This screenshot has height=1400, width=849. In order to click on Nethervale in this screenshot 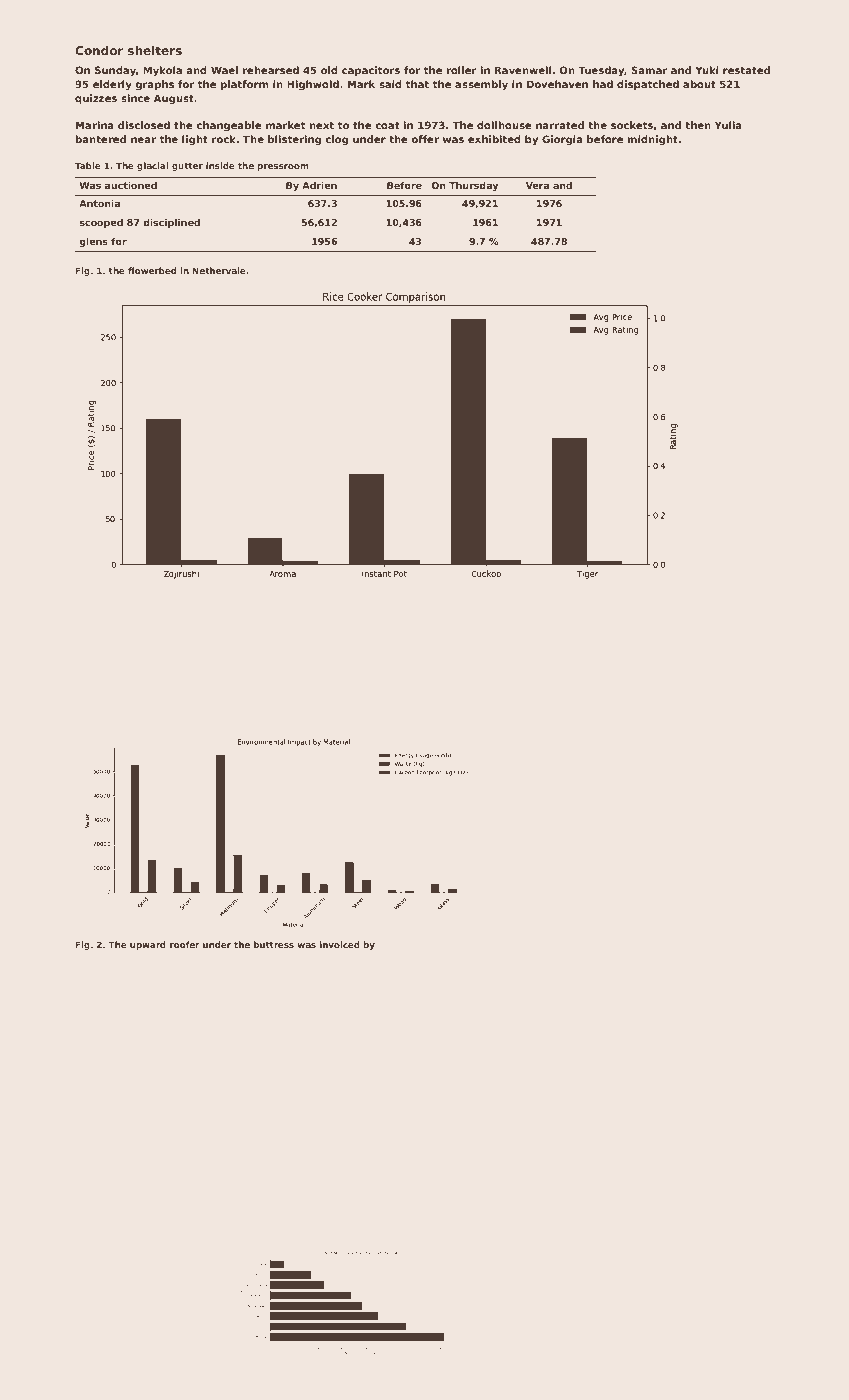, I will do `click(219, 270)`.
